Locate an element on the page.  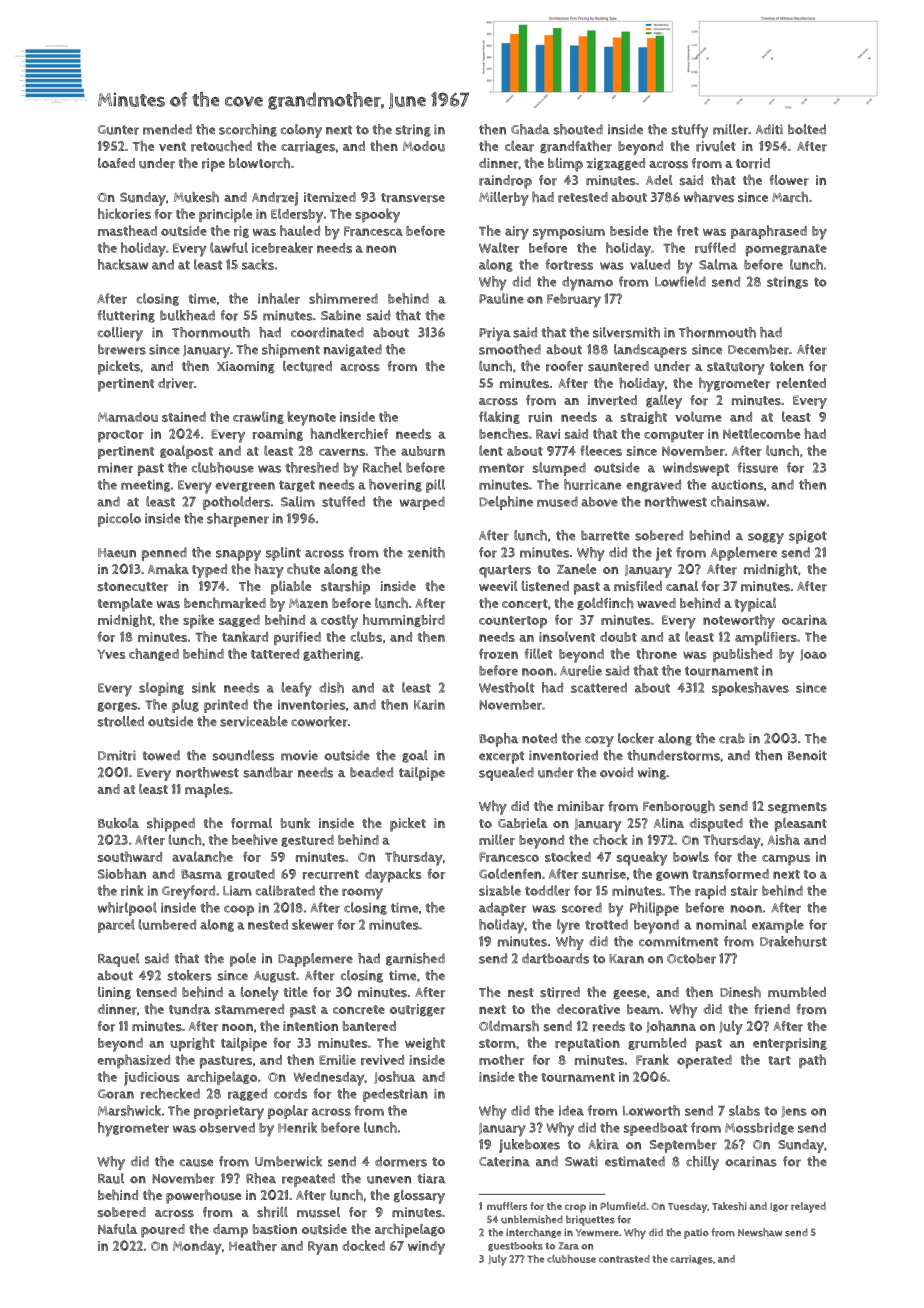
mumbled is located at coordinates (797, 992).
